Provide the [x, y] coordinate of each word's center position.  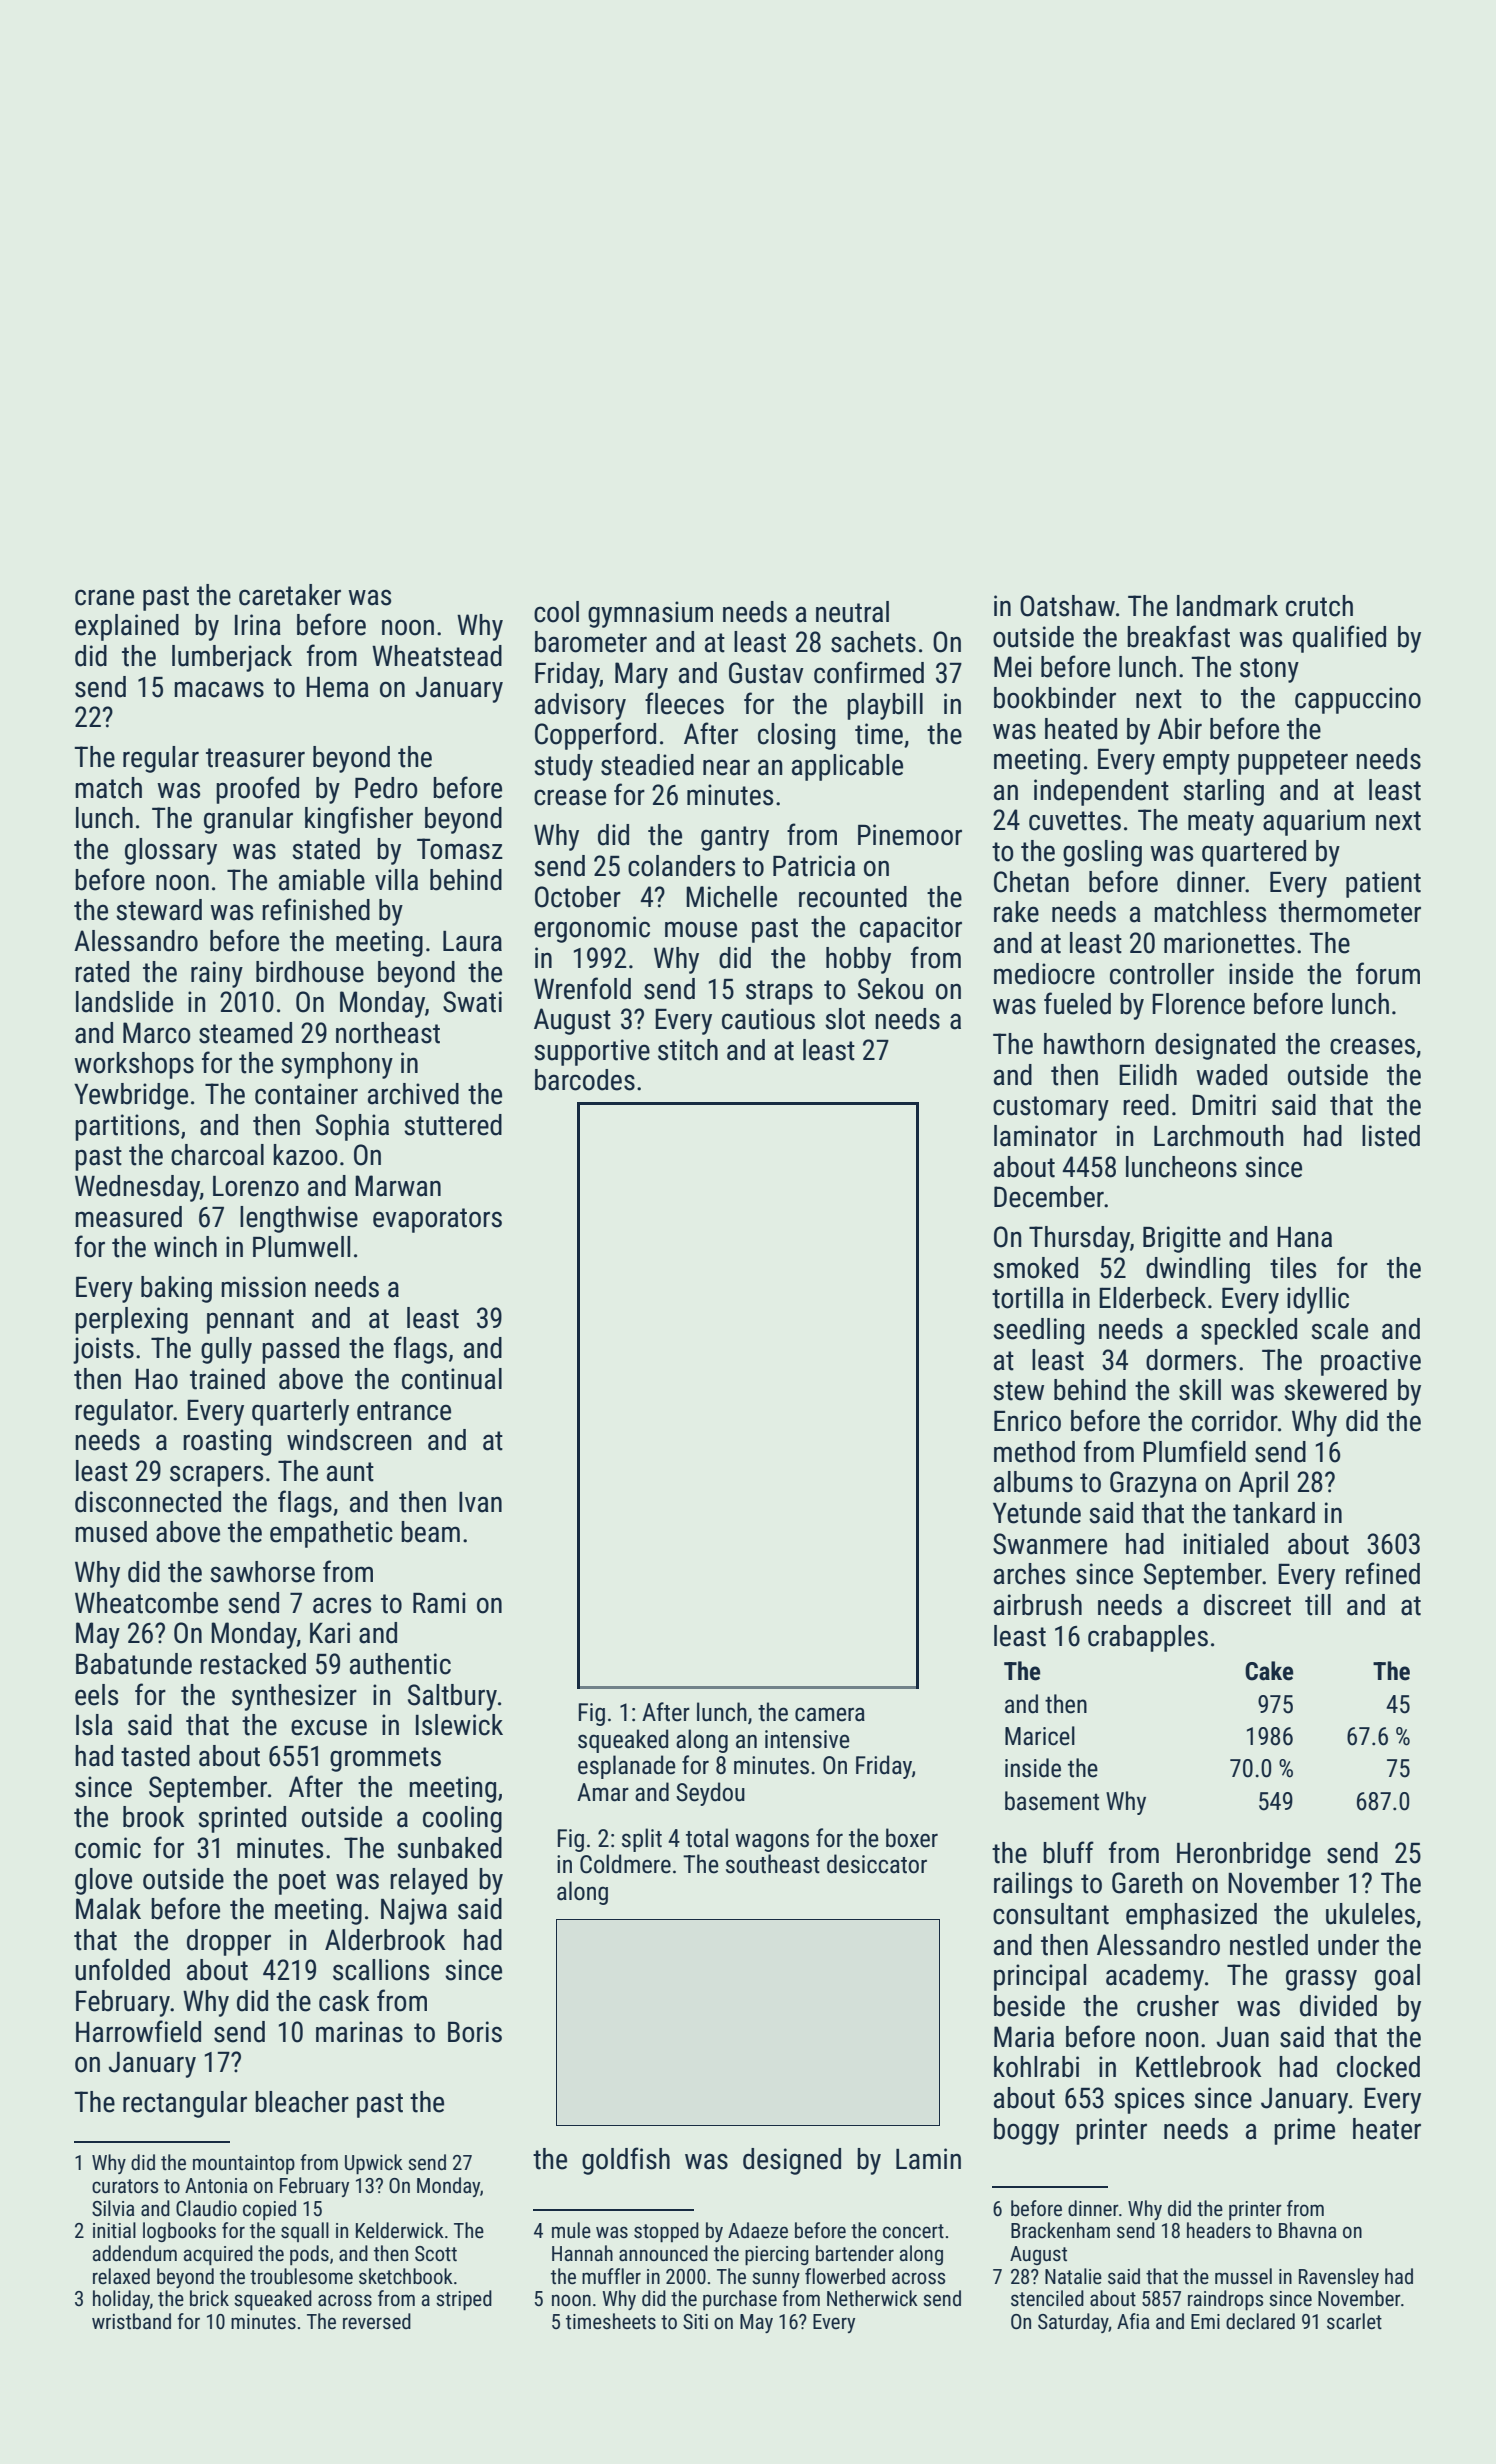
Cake [1269, 1671]
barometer [591, 642]
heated [1081, 729]
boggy [1026, 2131]
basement [1052, 1801]
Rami [439, 1603]
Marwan [398, 1186]
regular [161, 759]
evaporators [437, 1220]
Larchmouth [1218, 1136]
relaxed [121, 2276]
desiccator [877, 1864]
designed [792, 2161]
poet [302, 1882]
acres [342, 1605]
